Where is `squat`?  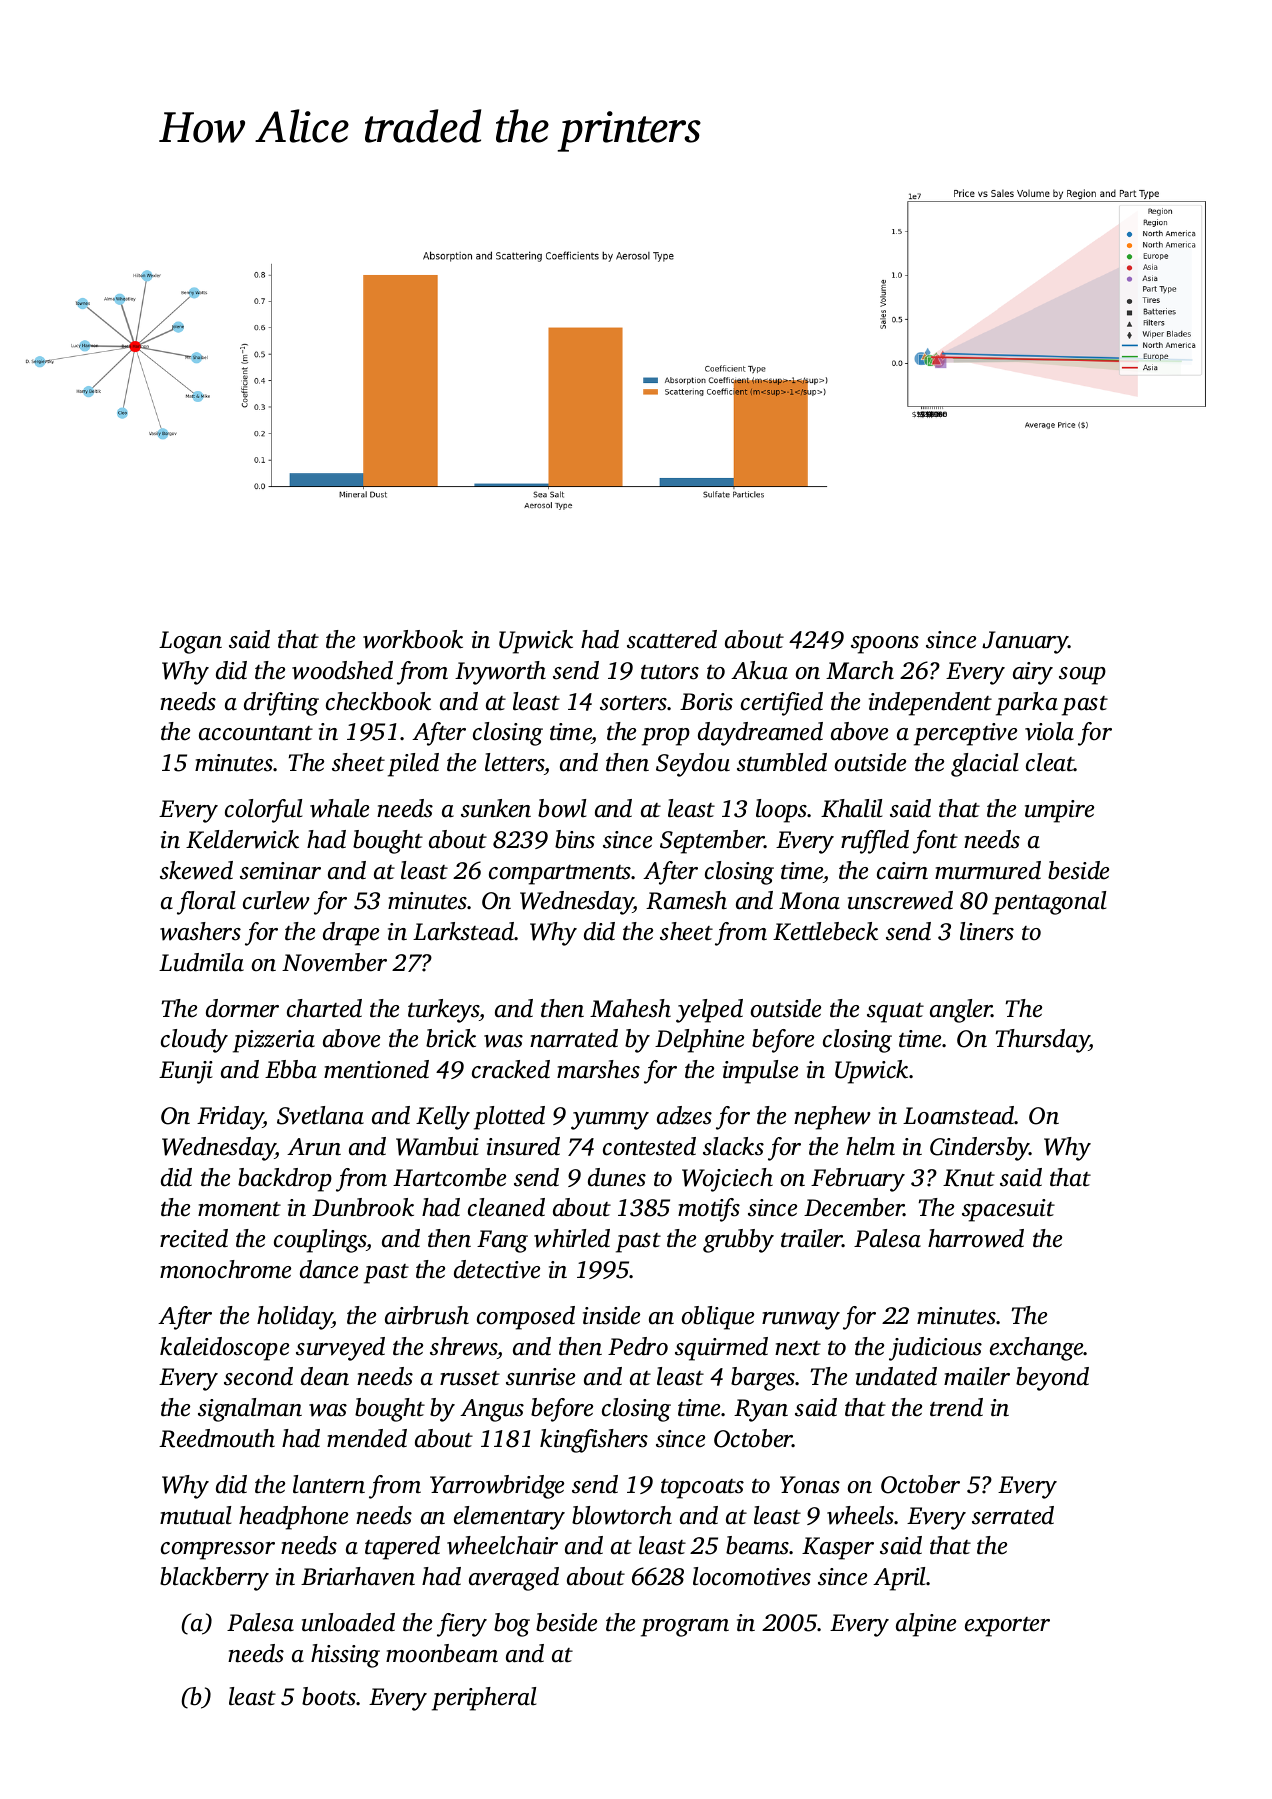
squat is located at coordinates (895, 1013).
